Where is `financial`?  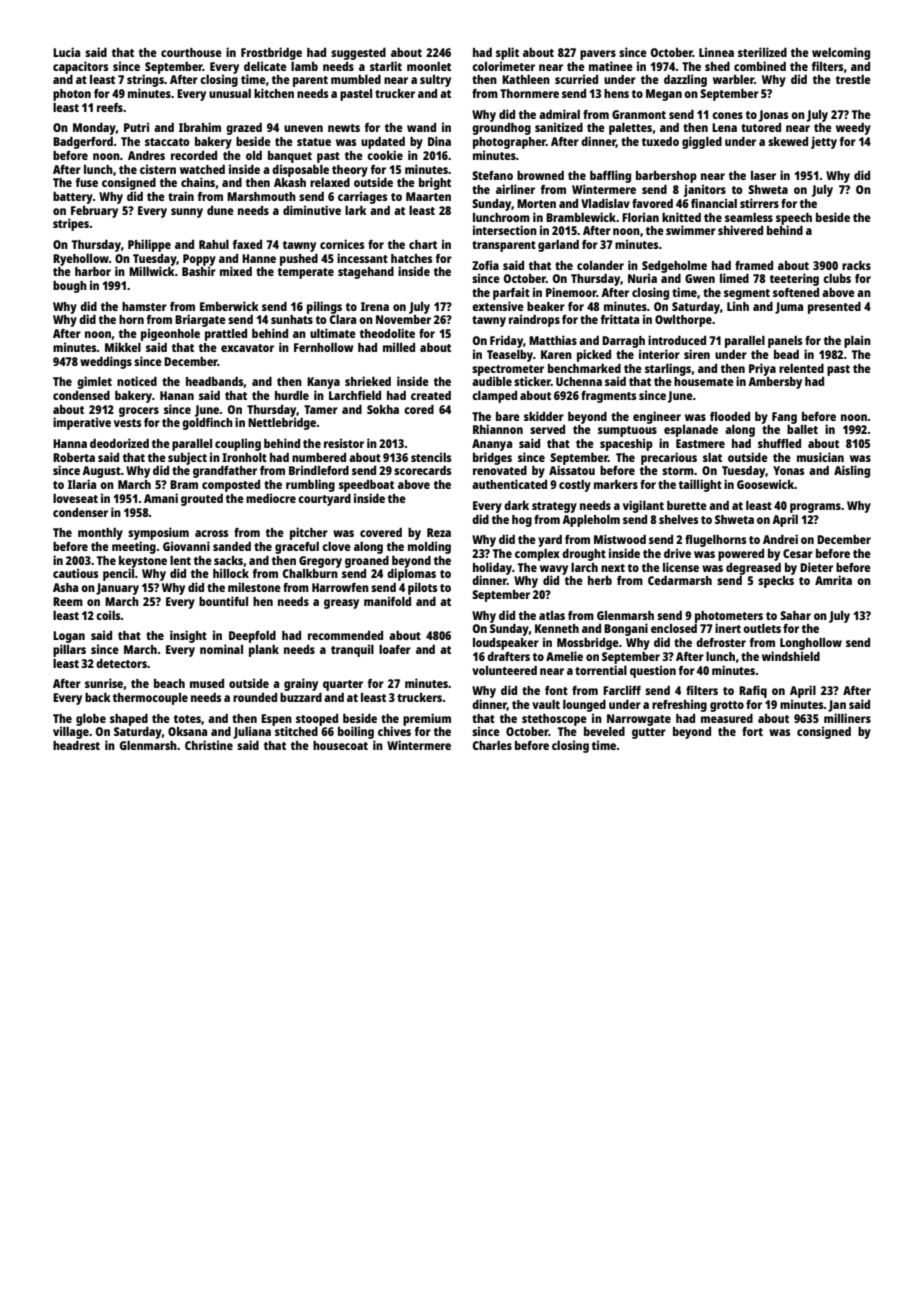
financial is located at coordinates (714, 203).
